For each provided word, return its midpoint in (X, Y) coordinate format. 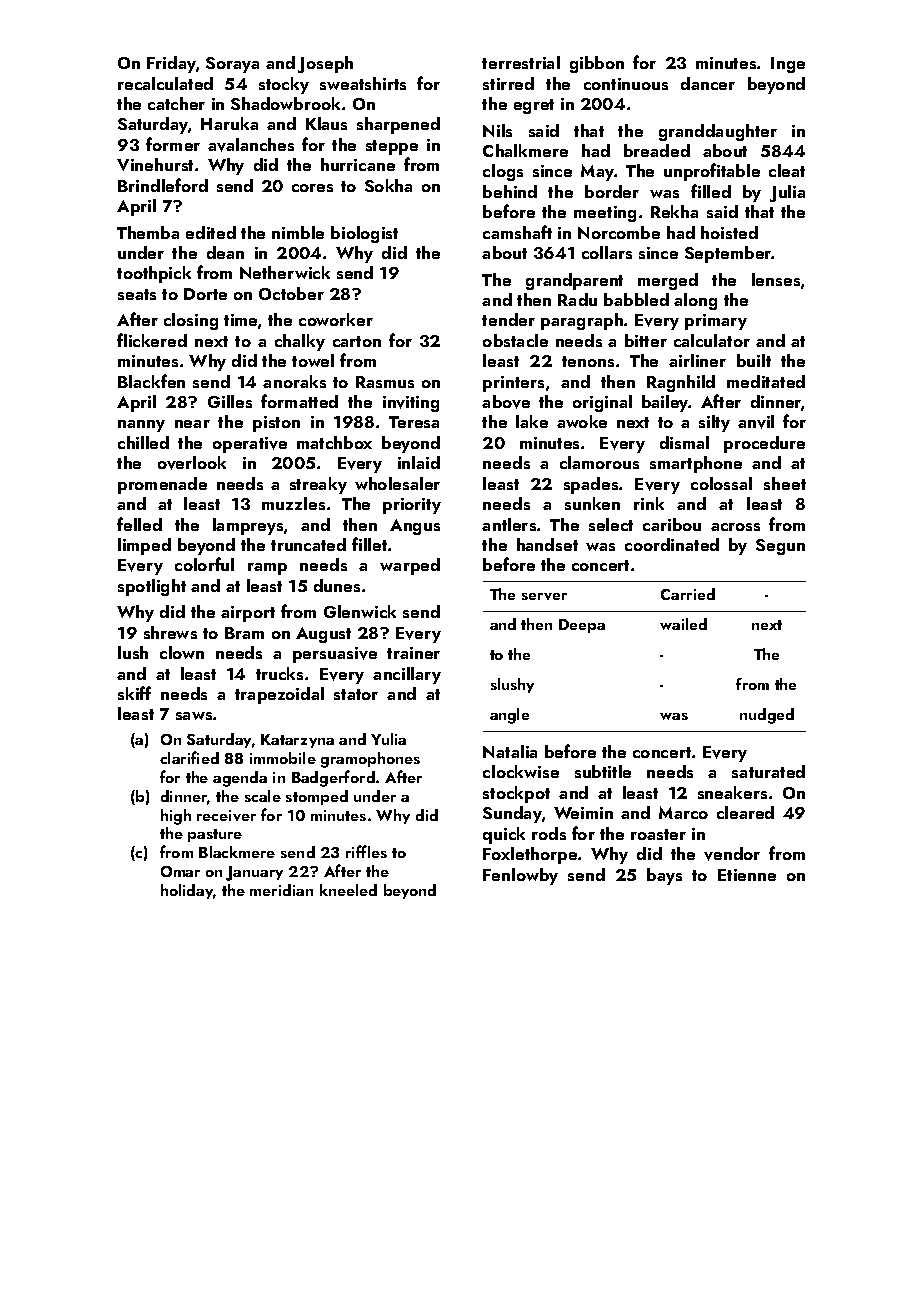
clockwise (521, 771)
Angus (415, 527)
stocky (284, 85)
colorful (204, 564)
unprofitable (712, 172)
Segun (780, 547)
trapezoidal (279, 695)
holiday (187, 891)
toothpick (154, 274)
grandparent (574, 281)
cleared (745, 812)
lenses (776, 279)
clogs (503, 172)
